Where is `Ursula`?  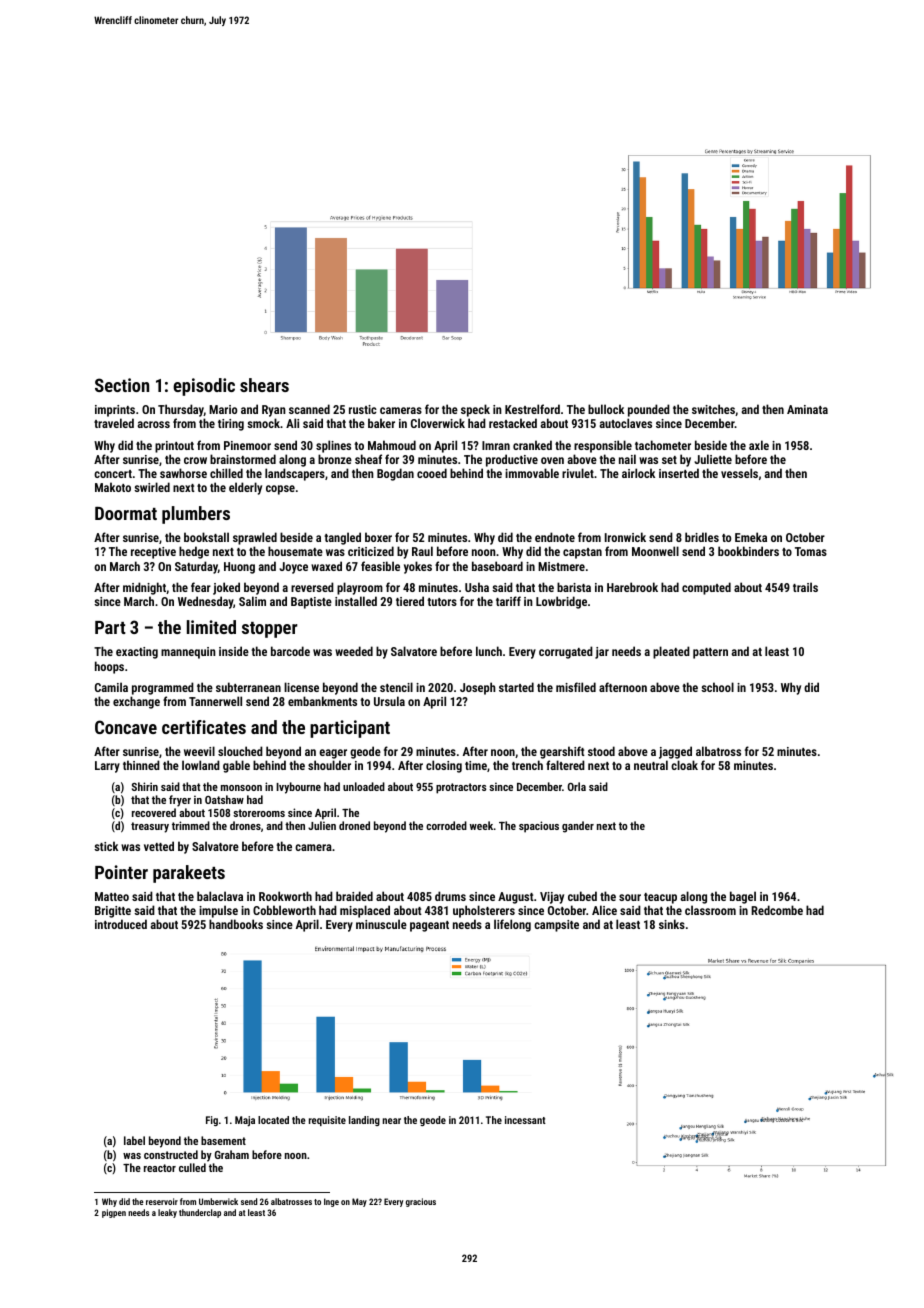 Ursula is located at coordinates (389, 701).
